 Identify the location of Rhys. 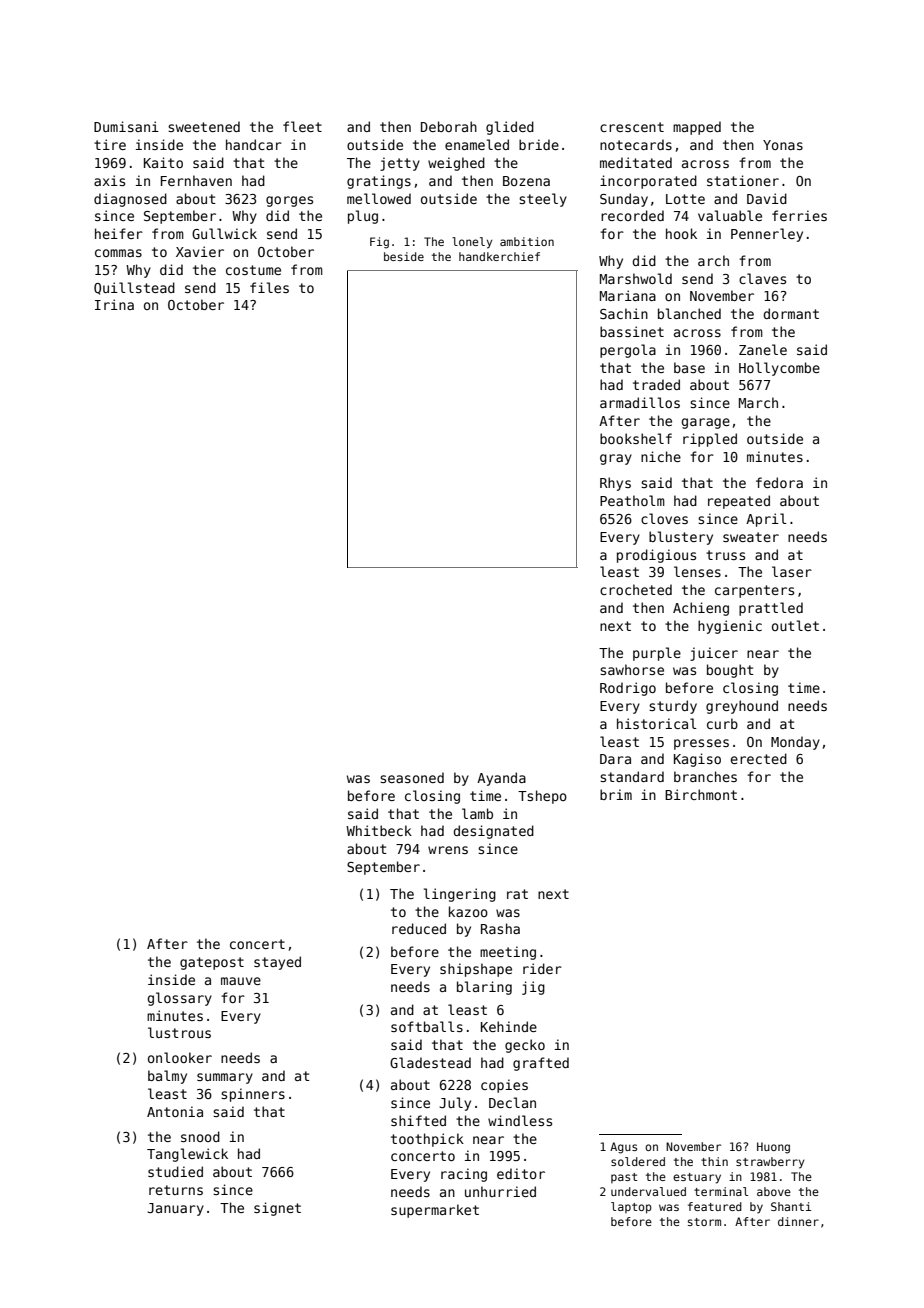
(615, 484).
